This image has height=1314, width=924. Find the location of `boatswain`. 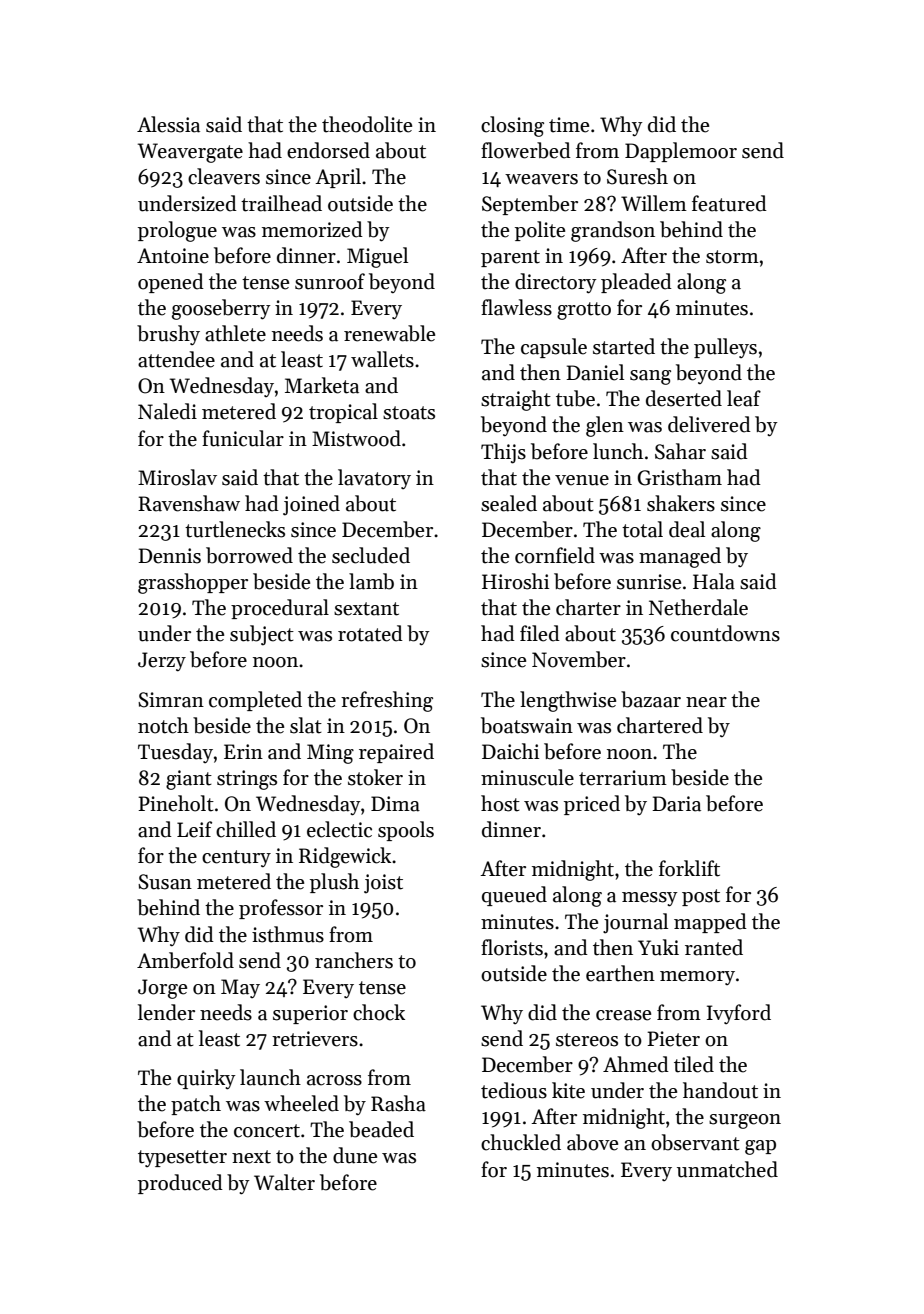

boatswain is located at coordinates (527, 725).
